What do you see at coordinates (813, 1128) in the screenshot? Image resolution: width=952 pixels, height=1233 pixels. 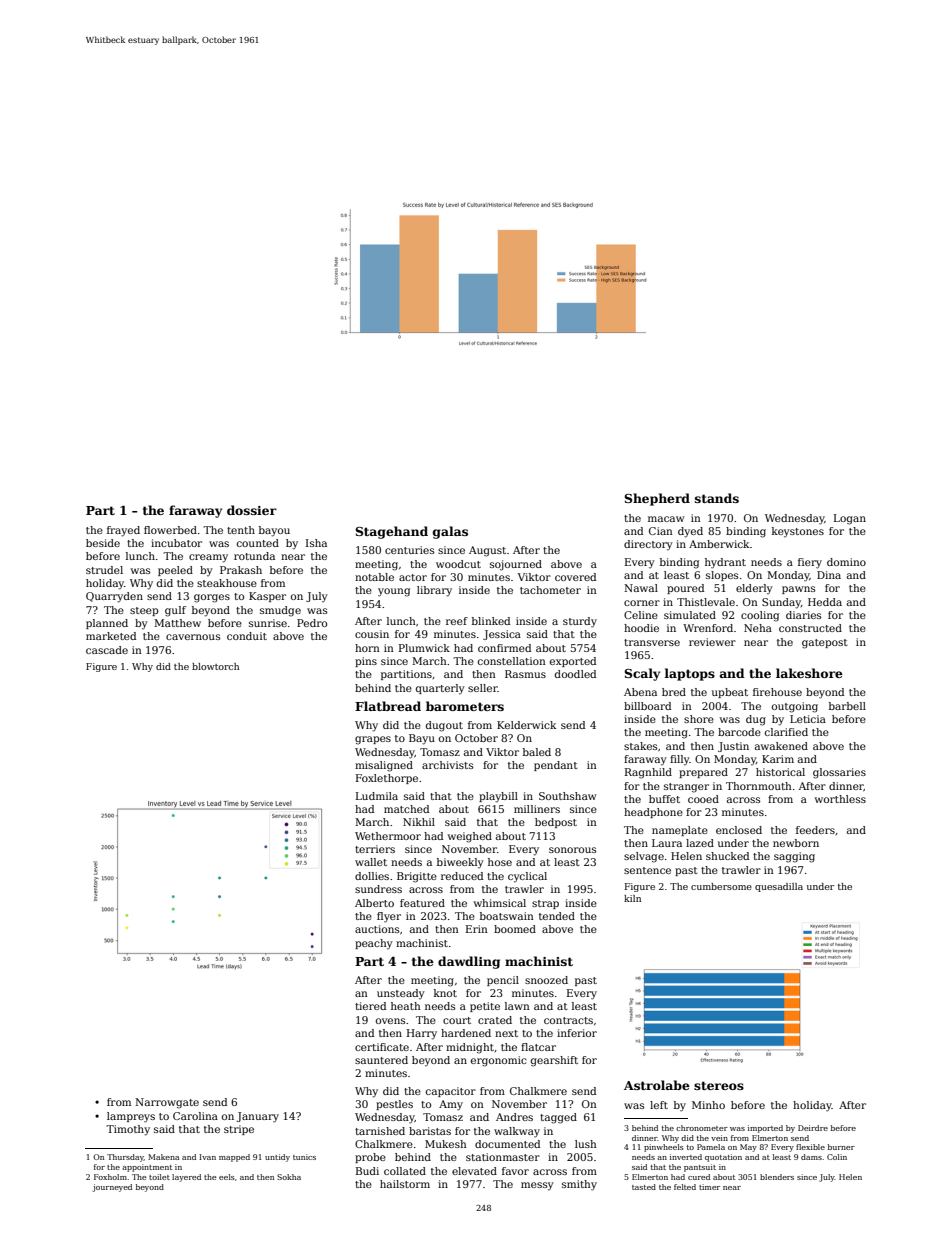 I see `Deirdre` at bounding box center [813, 1128].
